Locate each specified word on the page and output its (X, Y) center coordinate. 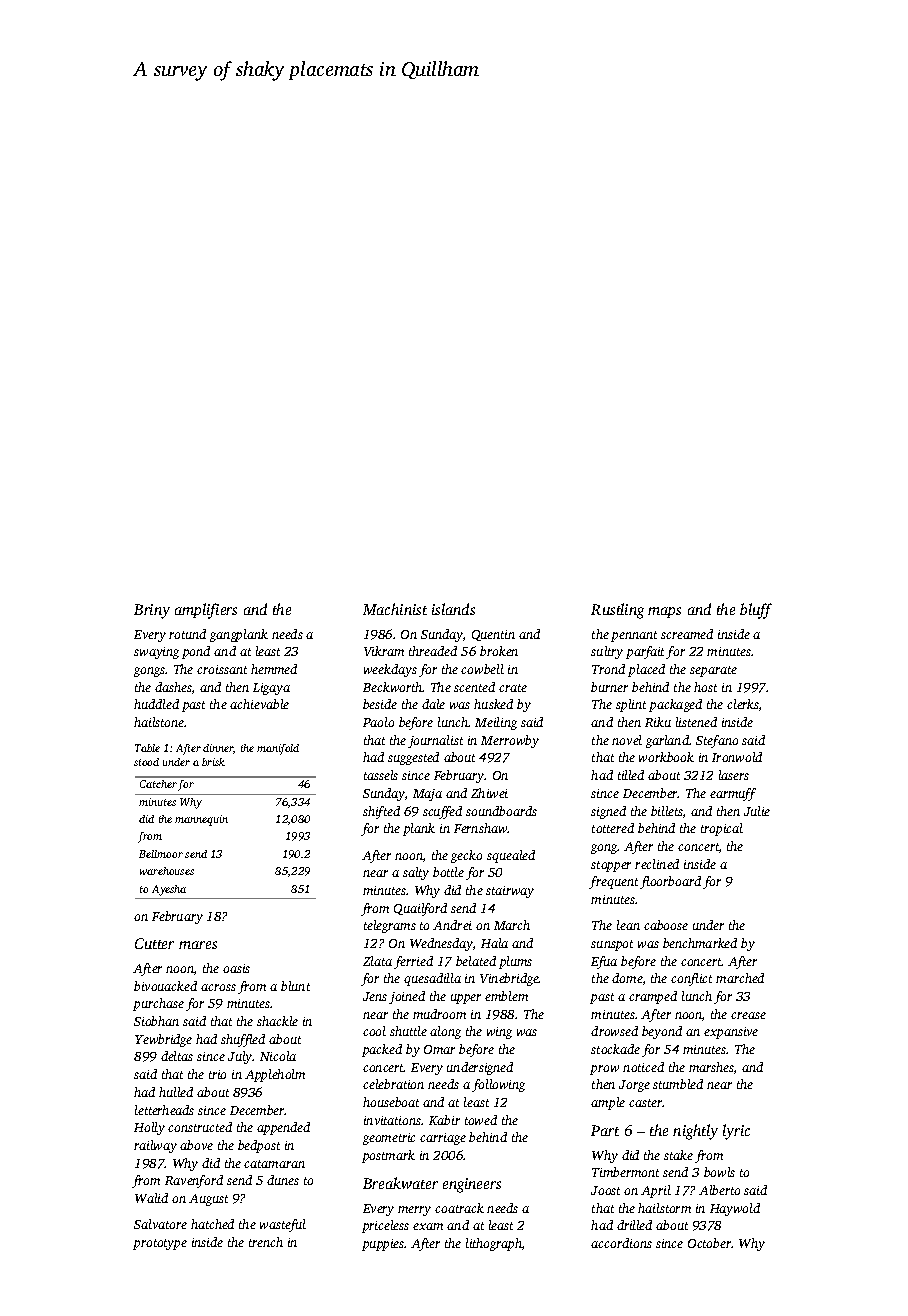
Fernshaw (481, 828)
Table (147, 748)
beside (380, 704)
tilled (631, 775)
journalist (435, 741)
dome (627, 978)
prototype (160, 1244)
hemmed (274, 669)
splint (631, 705)
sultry (607, 652)
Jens (375, 996)
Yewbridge (163, 1040)
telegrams (390, 926)
